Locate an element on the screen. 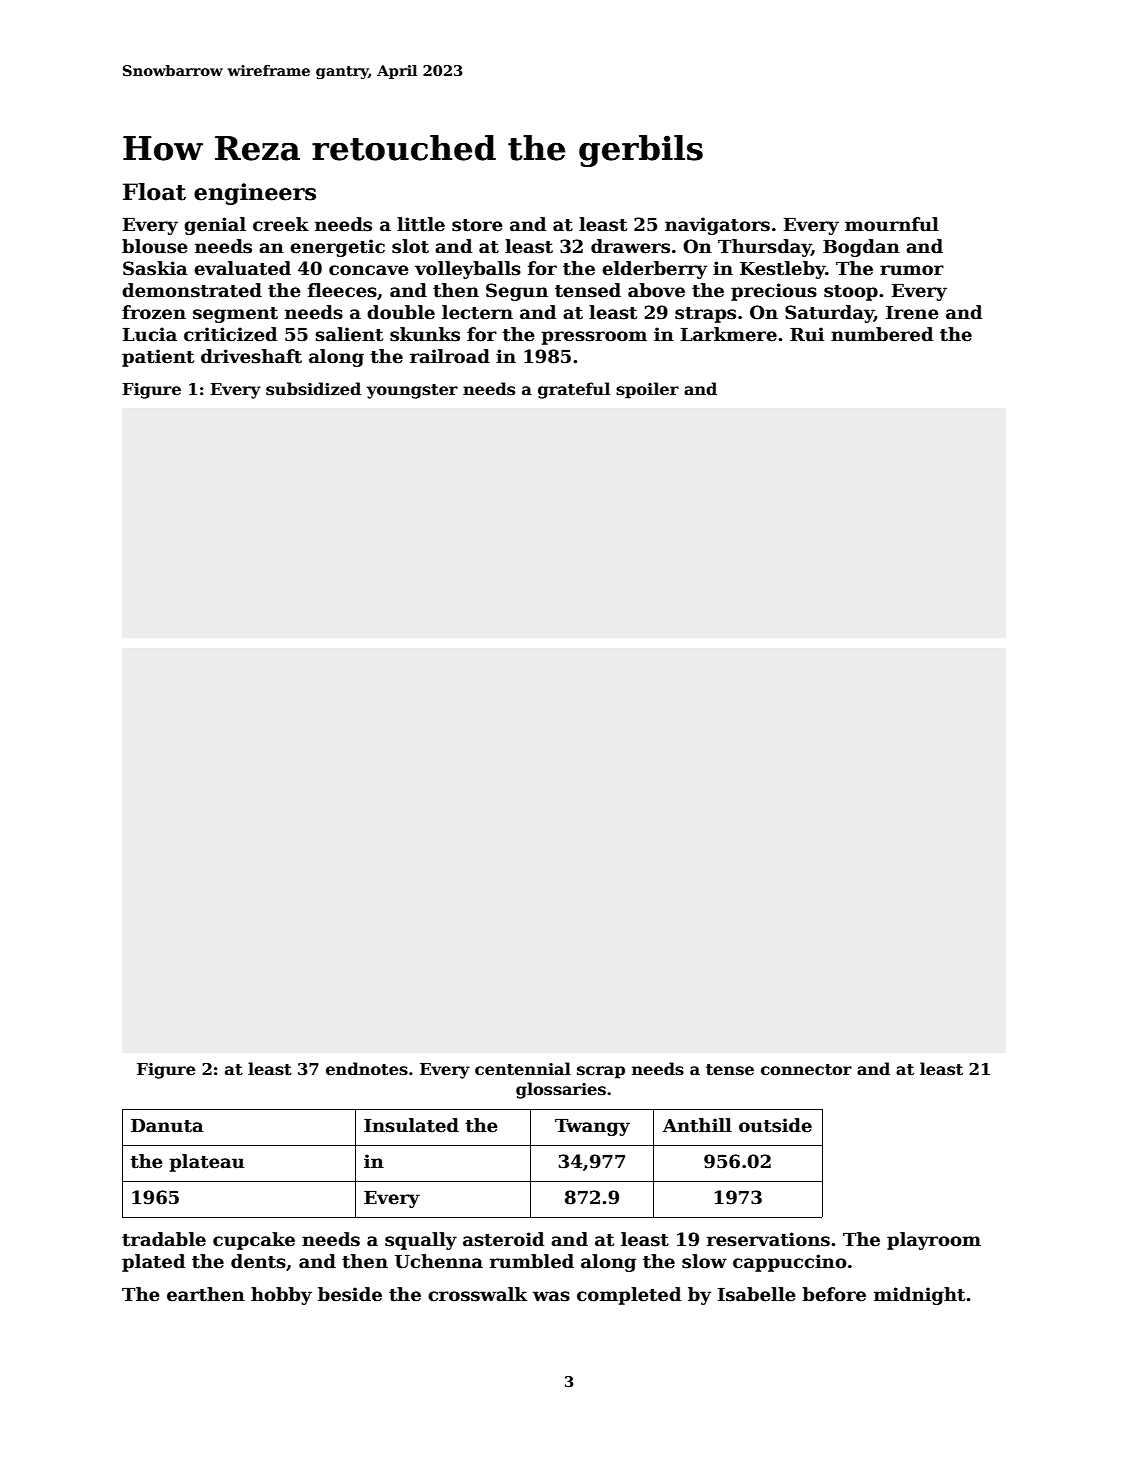 This screenshot has height=1459, width=1128. driveshaft is located at coordinates (251, 356).
